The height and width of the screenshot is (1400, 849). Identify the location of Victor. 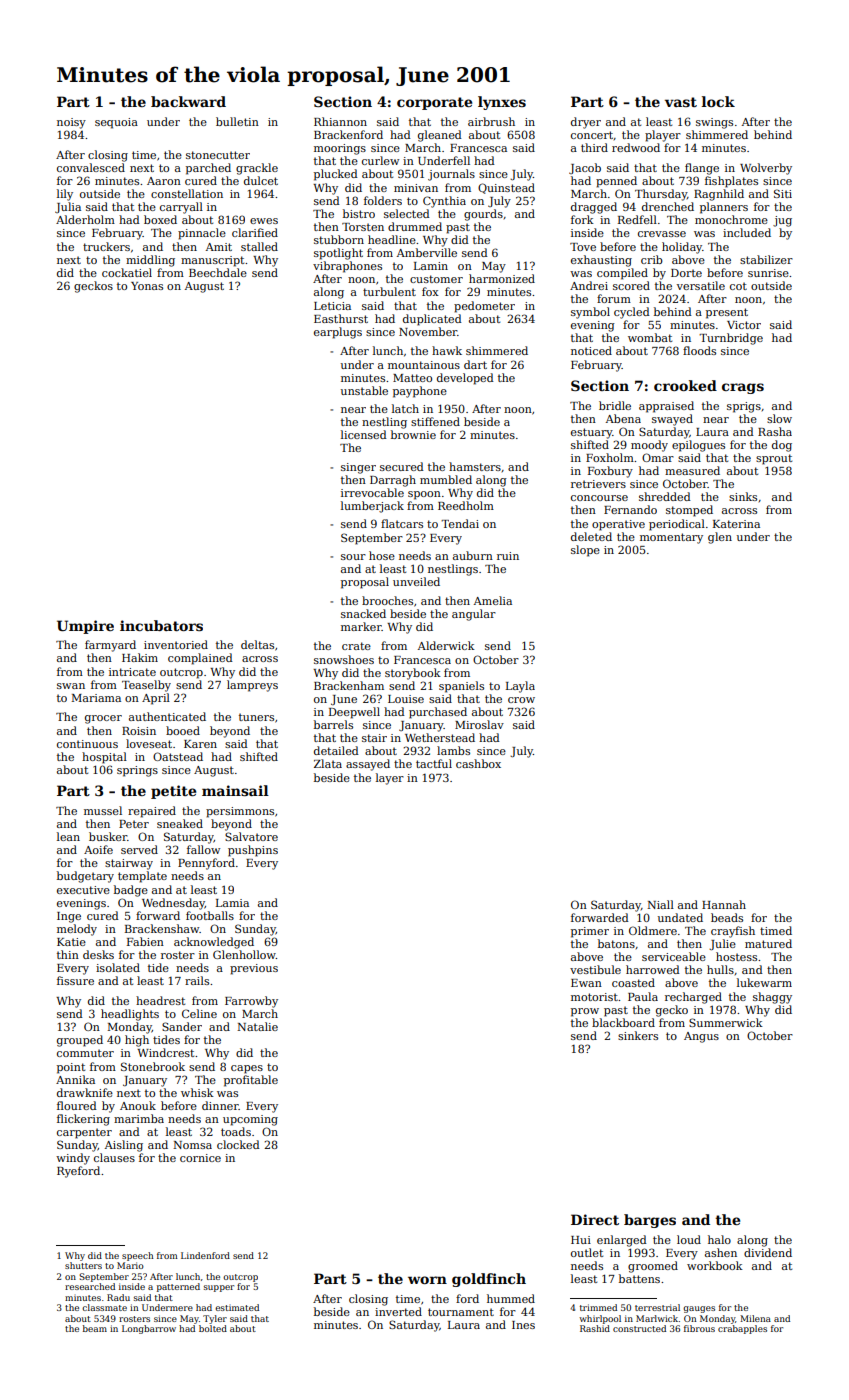
(744, 325).
